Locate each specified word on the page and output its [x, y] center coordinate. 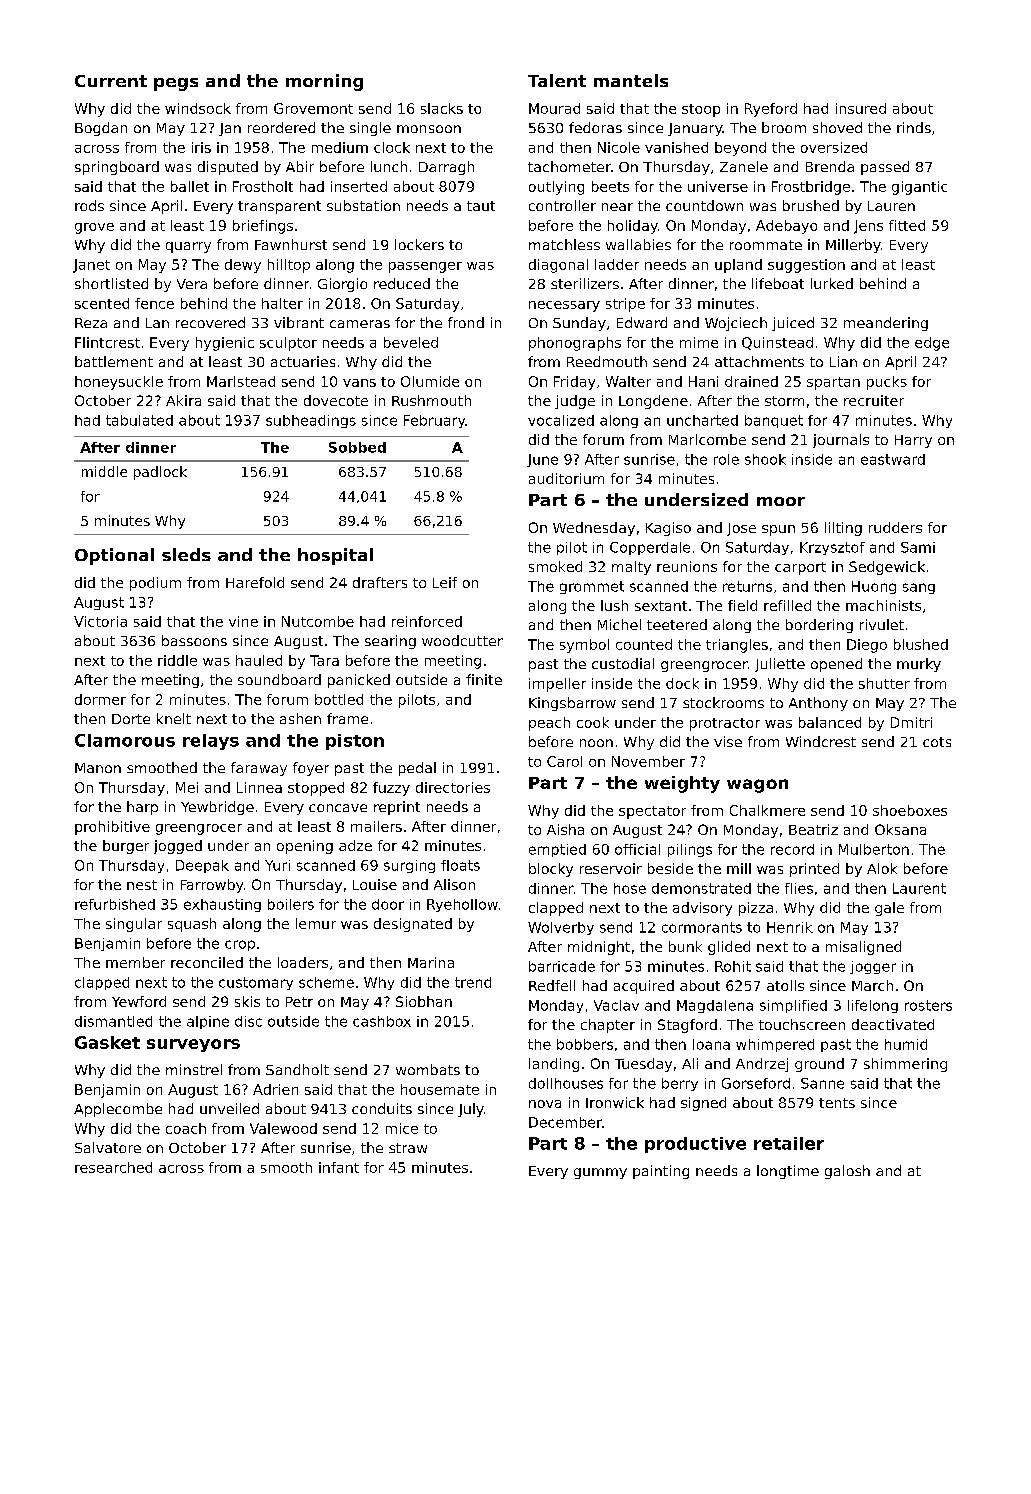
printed [814, 870]
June [542, 460]
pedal [417, 769]
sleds [186, 554]
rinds [914, 127]
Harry [913, 441]
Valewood [283, 1128]
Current [111, 81]
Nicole [619, 147]
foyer [311, 769]
